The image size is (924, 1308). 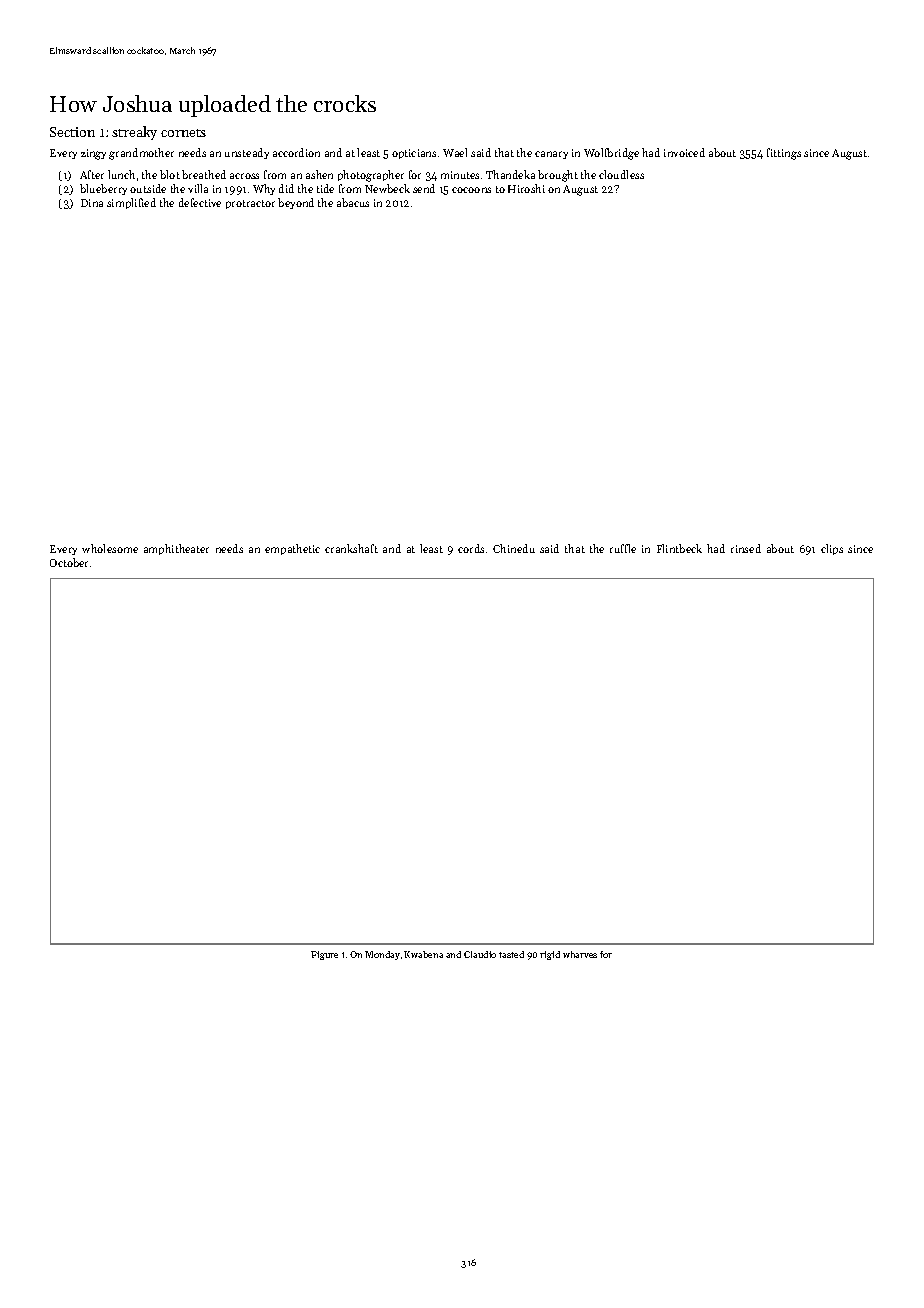 What do you see at coordinates (353, 202) in the image?
I see `abacus` at bounding box center [353, 202].
